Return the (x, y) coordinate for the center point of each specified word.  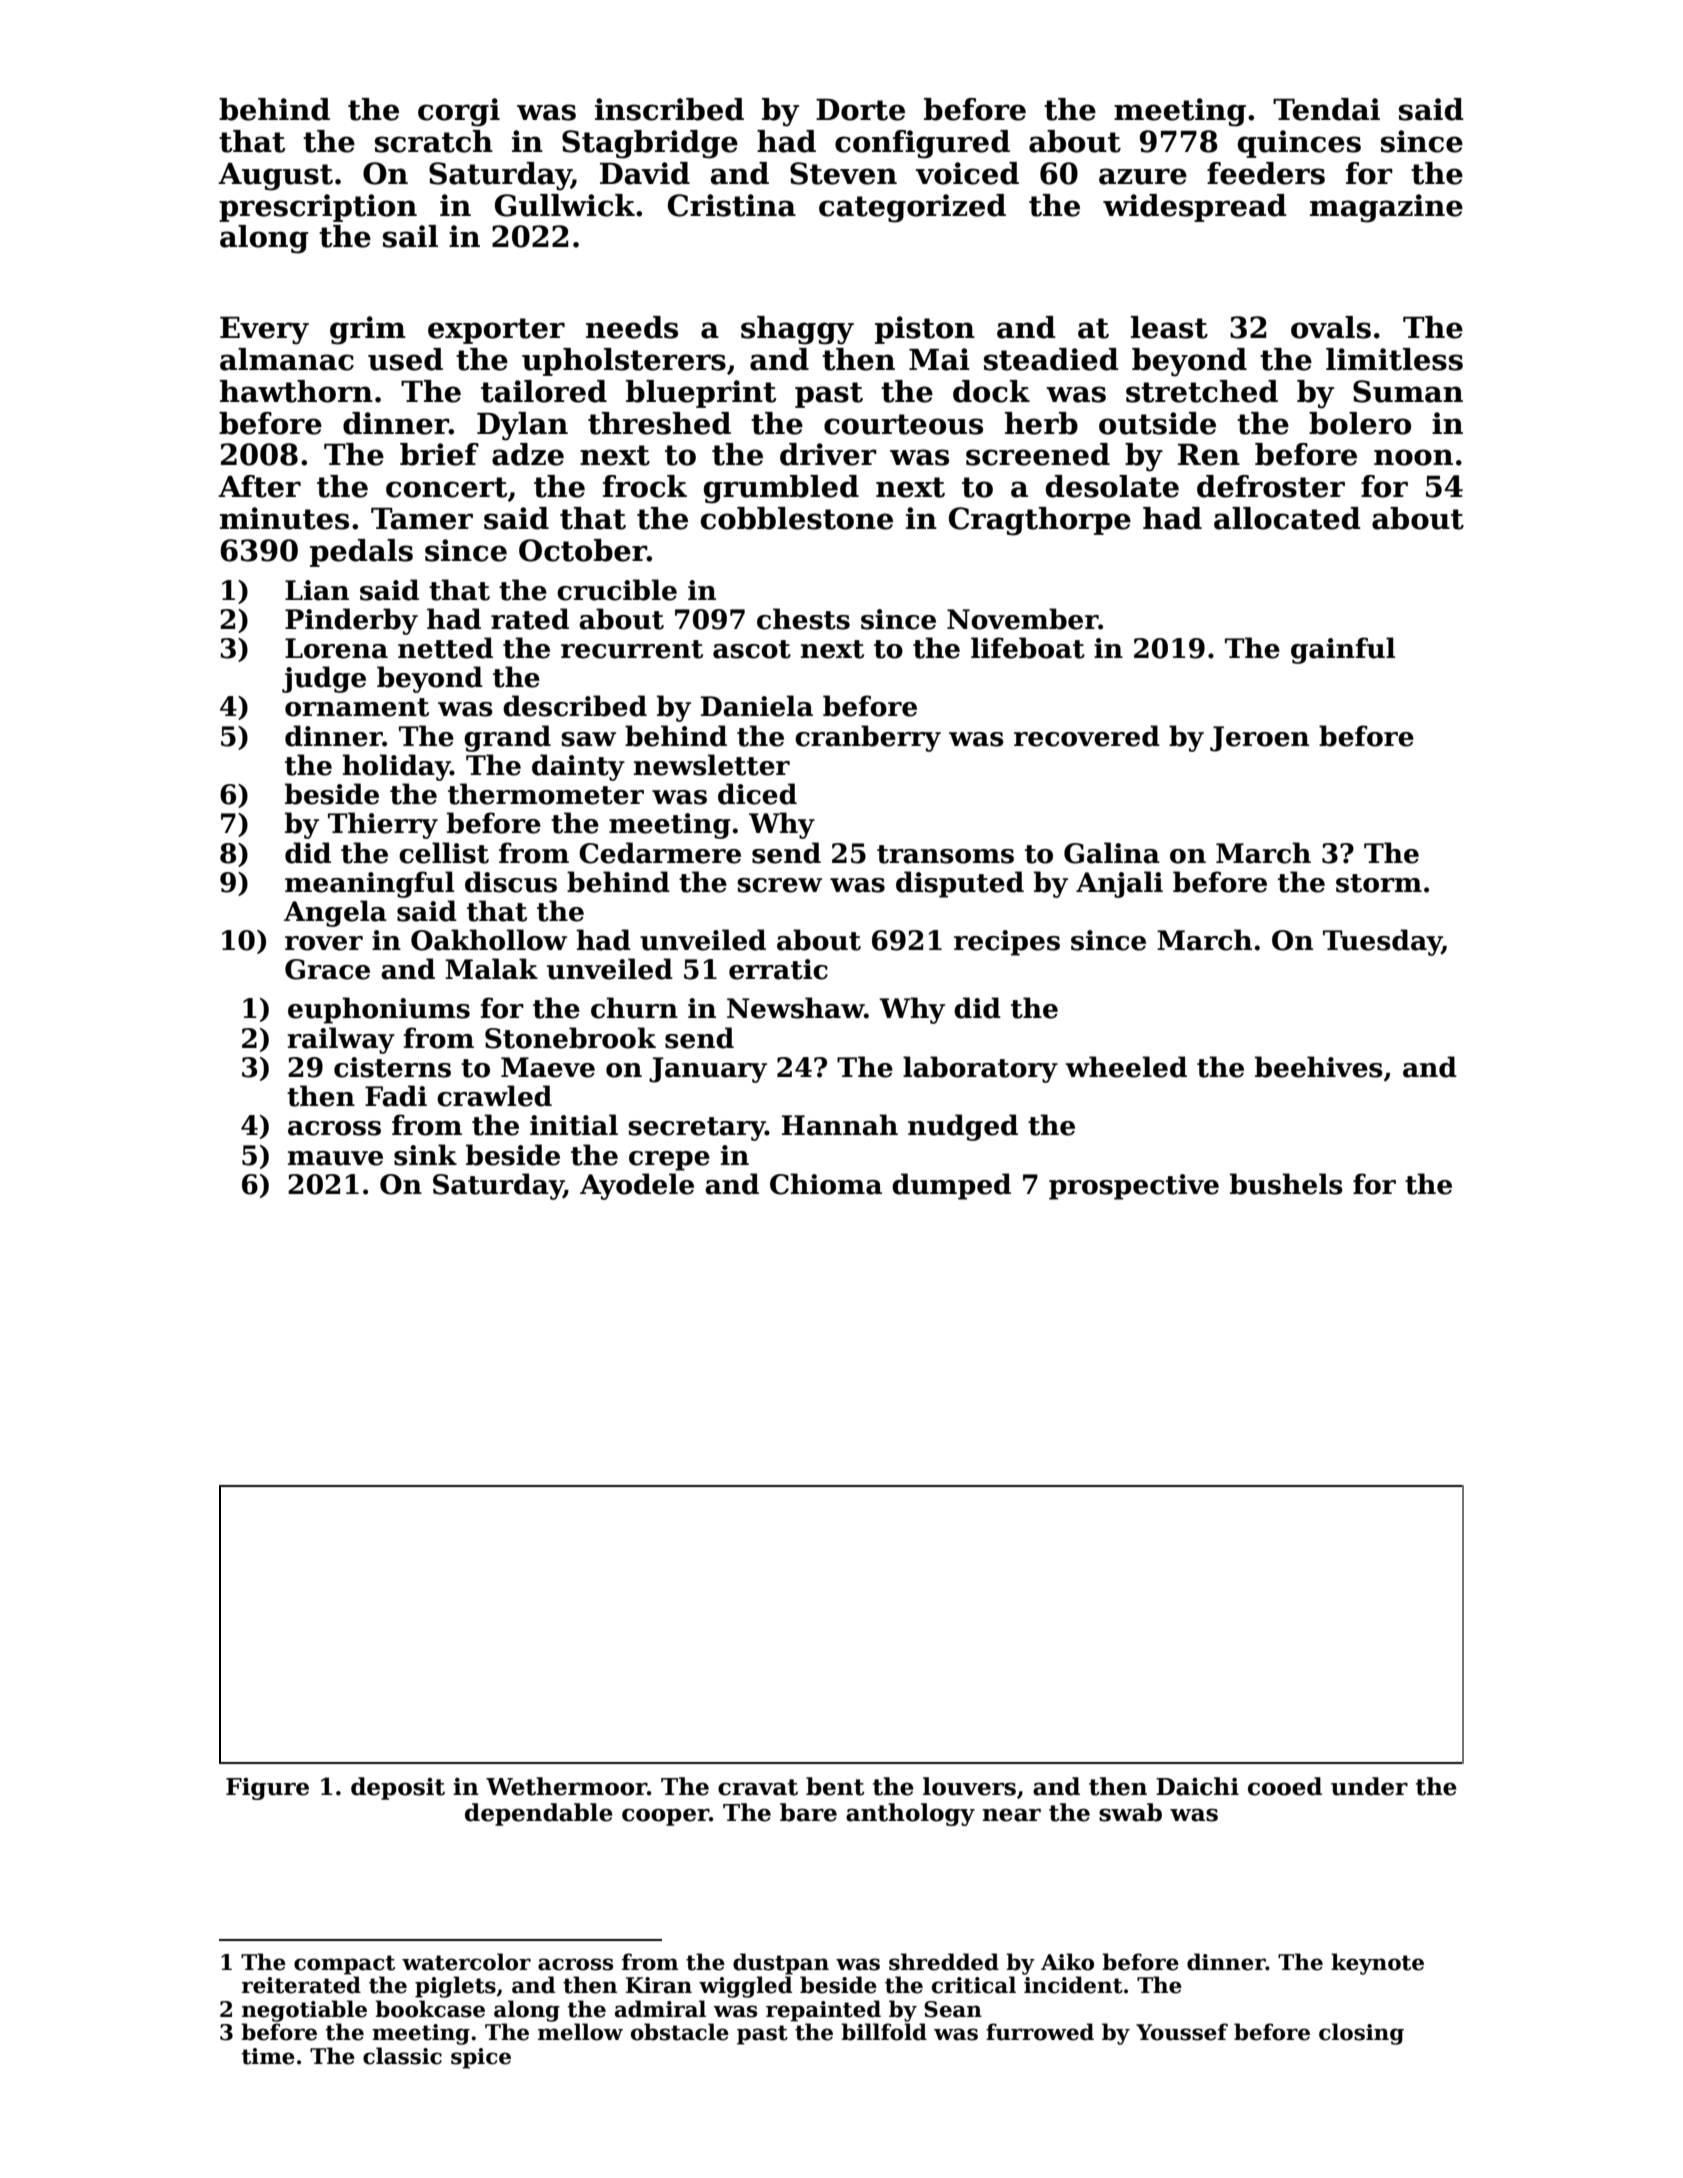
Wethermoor (566, 1786)
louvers (969, 1786)
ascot (752, 649)
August (275, 177)
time (268, 2056)
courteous (903, 424)
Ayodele (637, 1186)
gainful (1343, 650)
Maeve (548, 1067)
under (1369, 1786)
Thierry (383, 825)
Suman (1408, 391)
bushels (1286, 1184)
